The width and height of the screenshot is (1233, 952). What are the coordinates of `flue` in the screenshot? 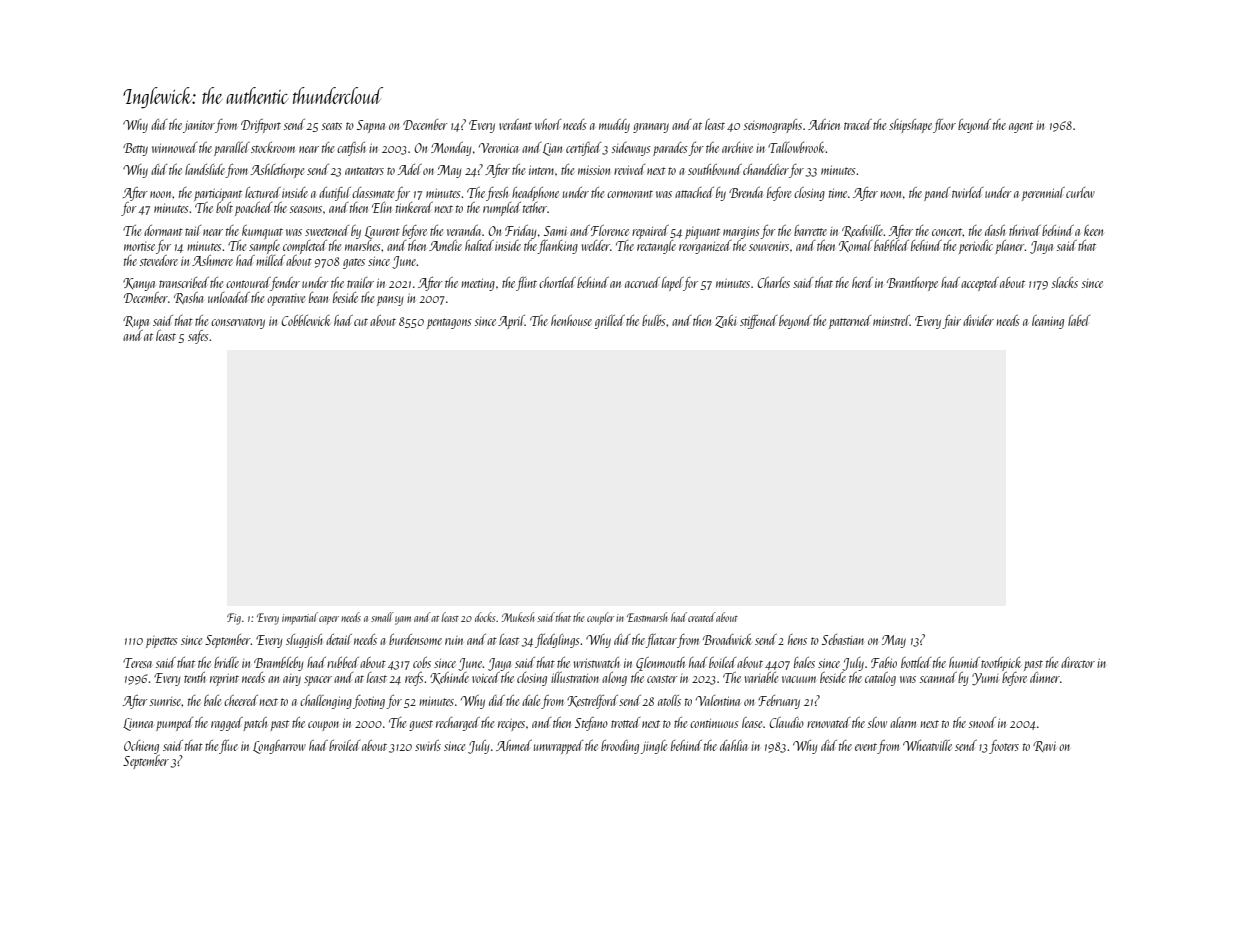 It's located at (228, 747).
